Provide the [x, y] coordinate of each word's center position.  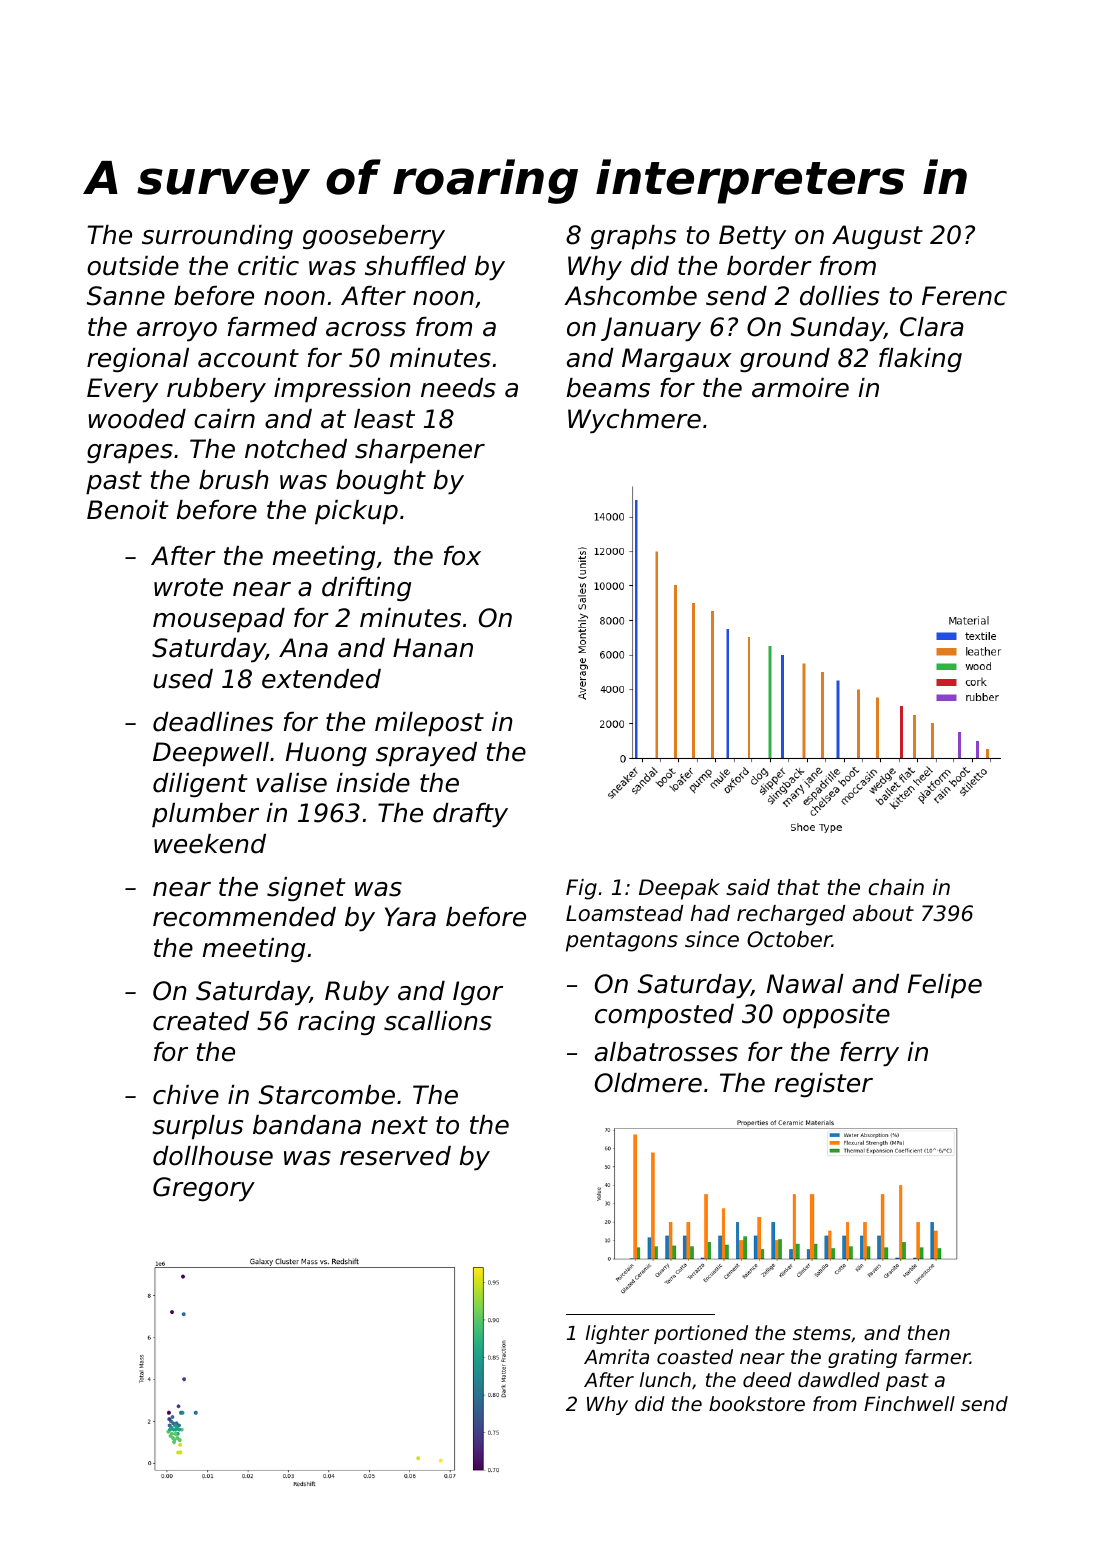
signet [306, 889]
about [883, 913]
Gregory [204, 1189]
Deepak [679, 889]
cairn [224, 419]
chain [896, 887]
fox [462, 556]
